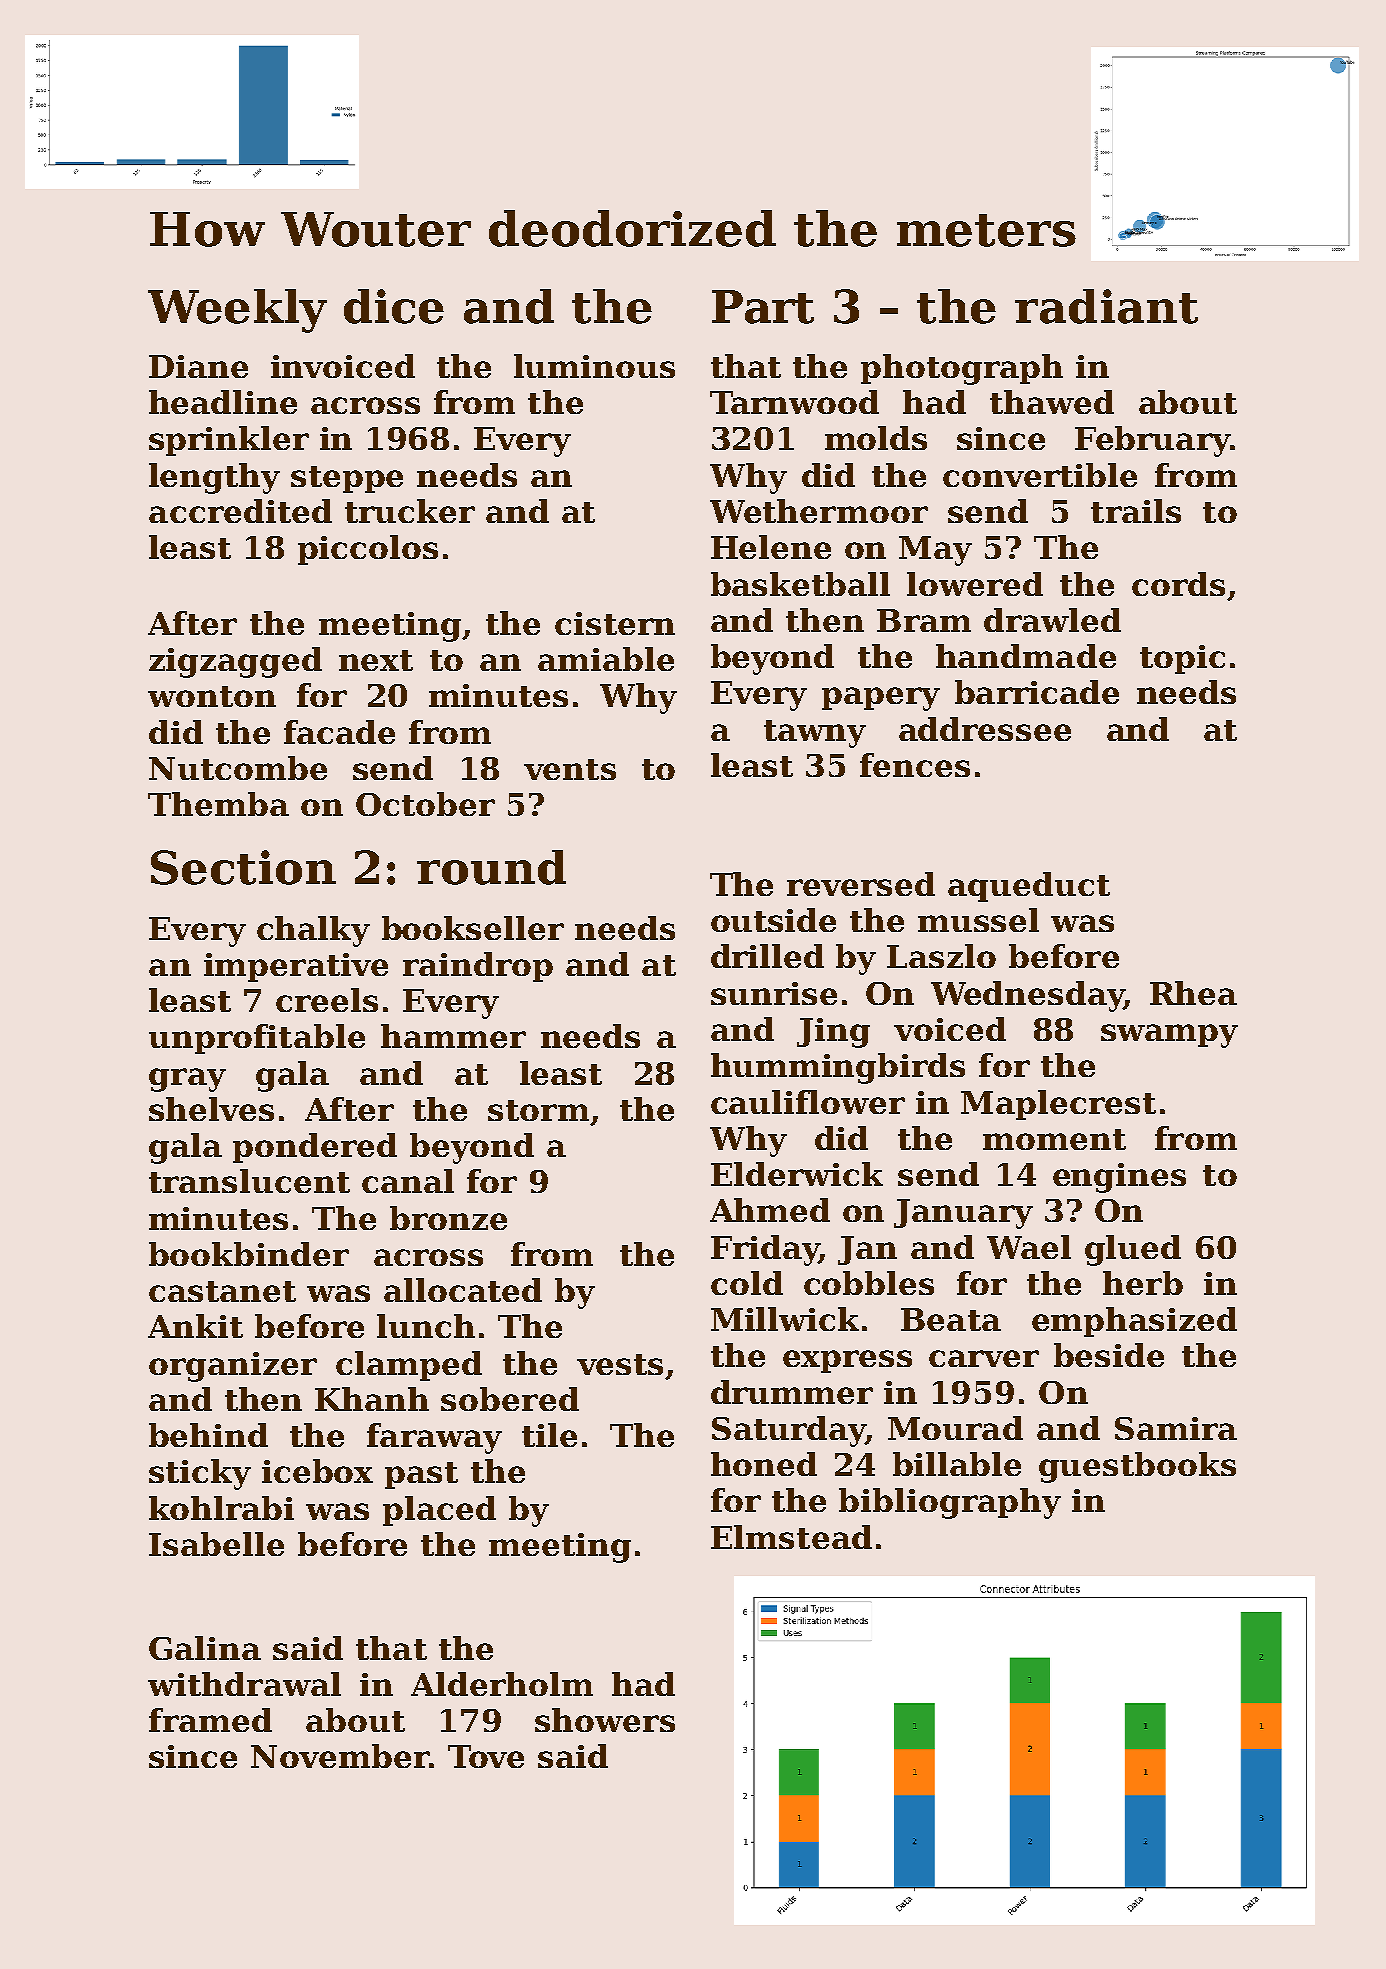 The image size is (1386, 1969). What do you see at coordinates (594, 366) in the screenshot?
I see `luminous` at bounding box center [594, 366].
